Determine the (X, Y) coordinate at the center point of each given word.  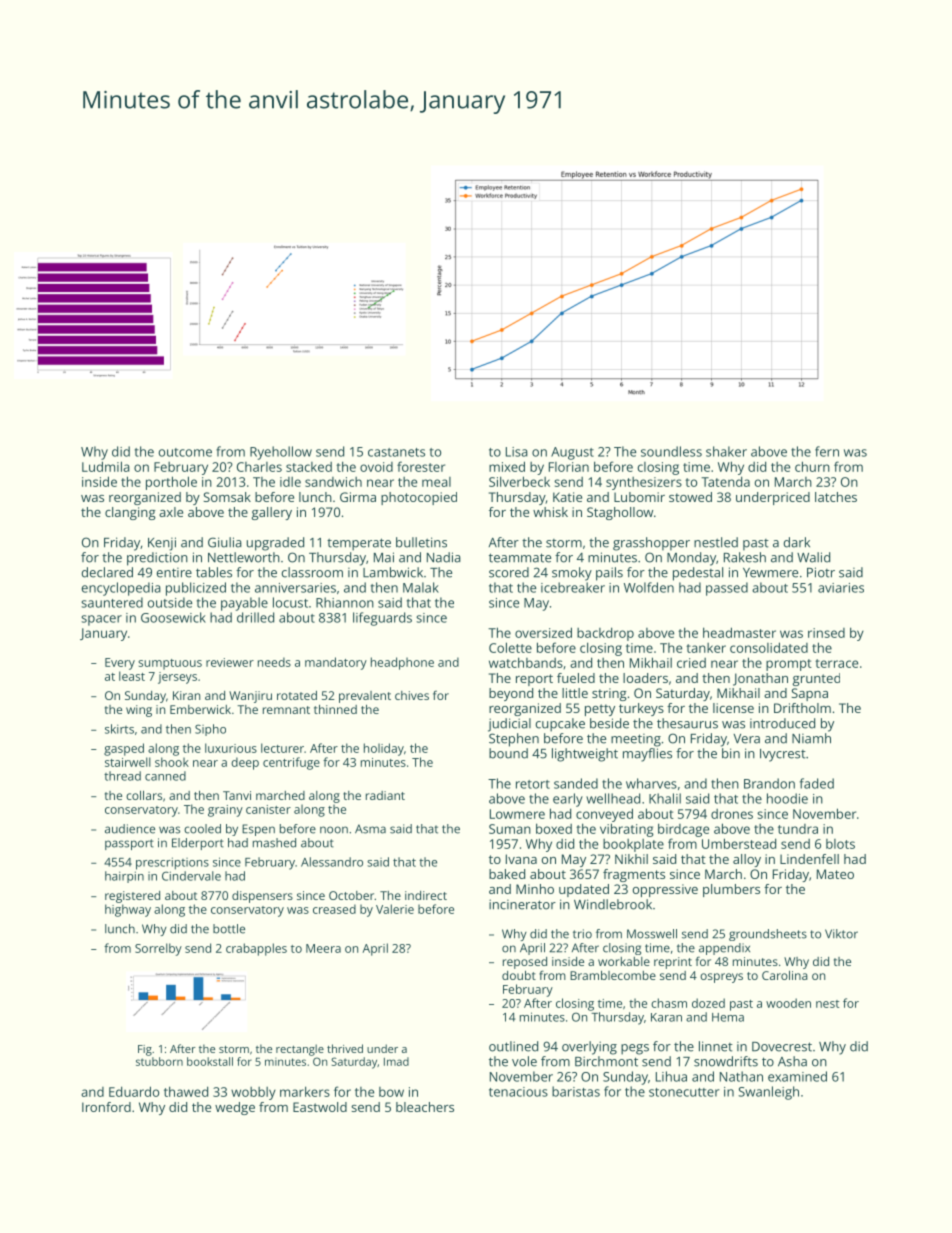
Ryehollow (281, 453)
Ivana (521, 859)
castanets (396, 452)
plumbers (731, 890)
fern (827, 451)
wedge (235, 1108)
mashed (274, 843)
